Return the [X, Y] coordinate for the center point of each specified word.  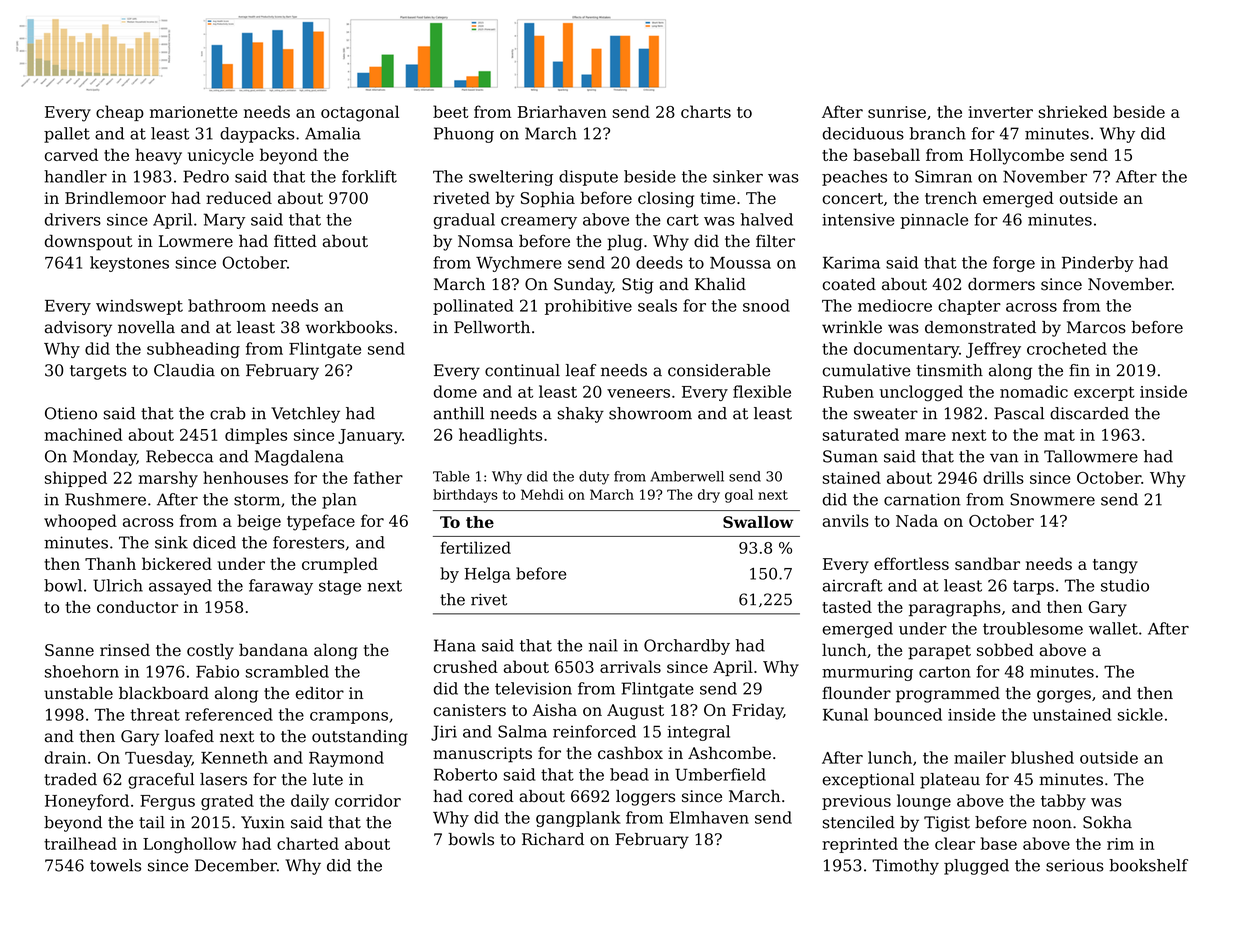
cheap [120, 113]
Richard [553, 839]
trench [951, 197]
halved [767, 219]
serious [1075, 865]
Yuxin [263, 822]
